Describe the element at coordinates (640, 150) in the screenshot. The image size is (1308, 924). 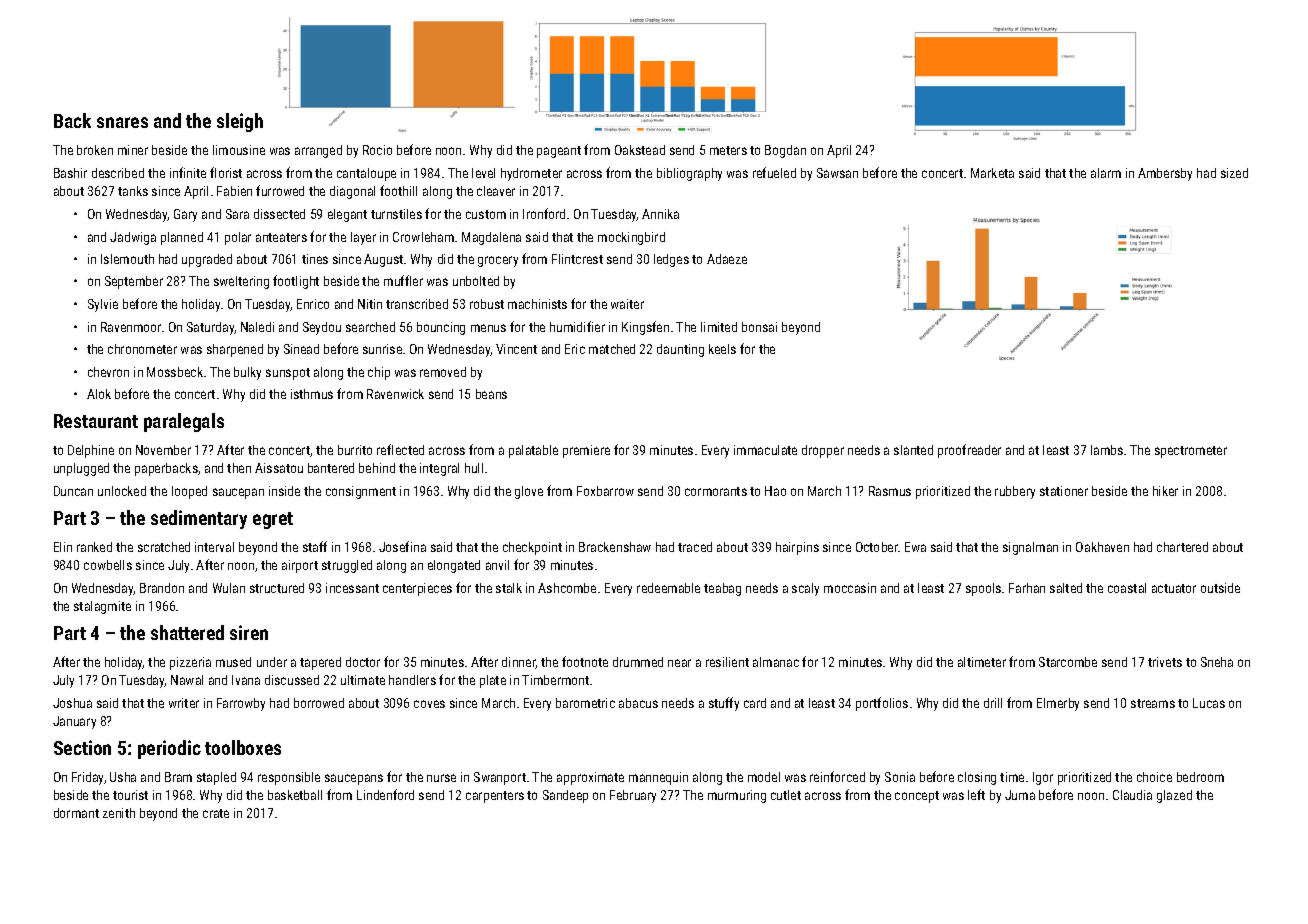
I see `Oakstead` at that location.
